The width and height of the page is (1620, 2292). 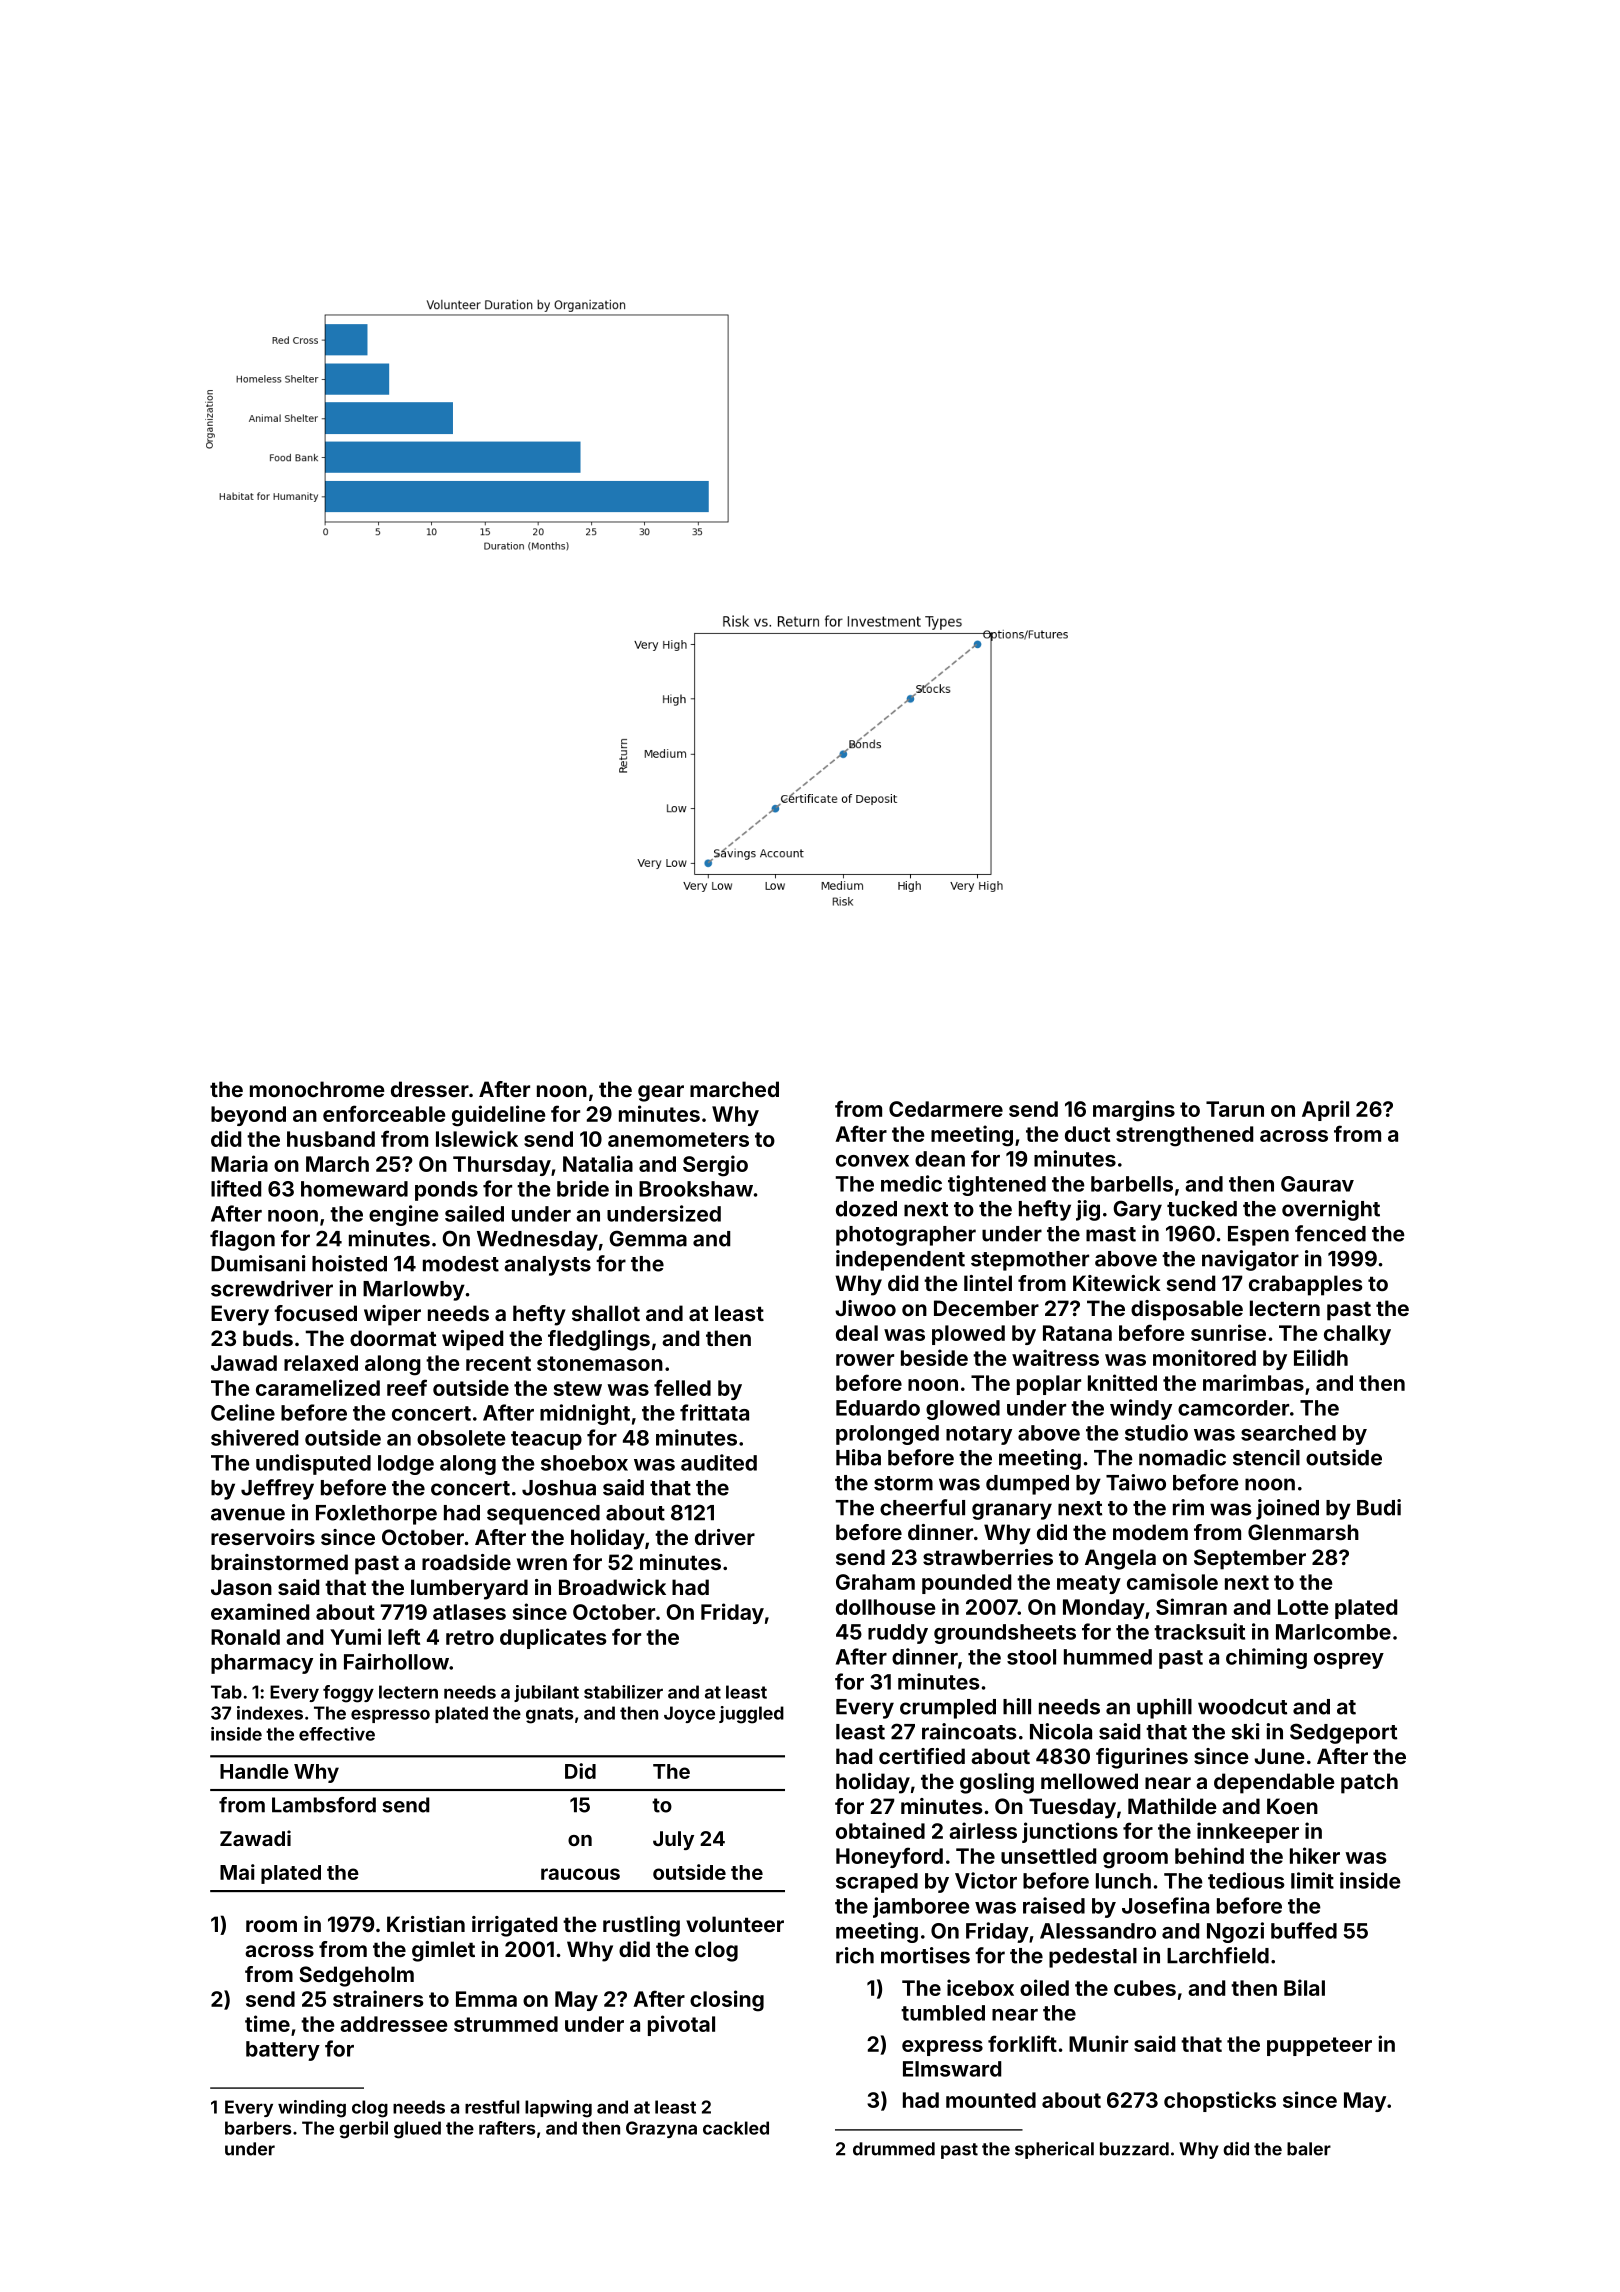 I want to click on gimlet, so click(x=443, y=1951).
